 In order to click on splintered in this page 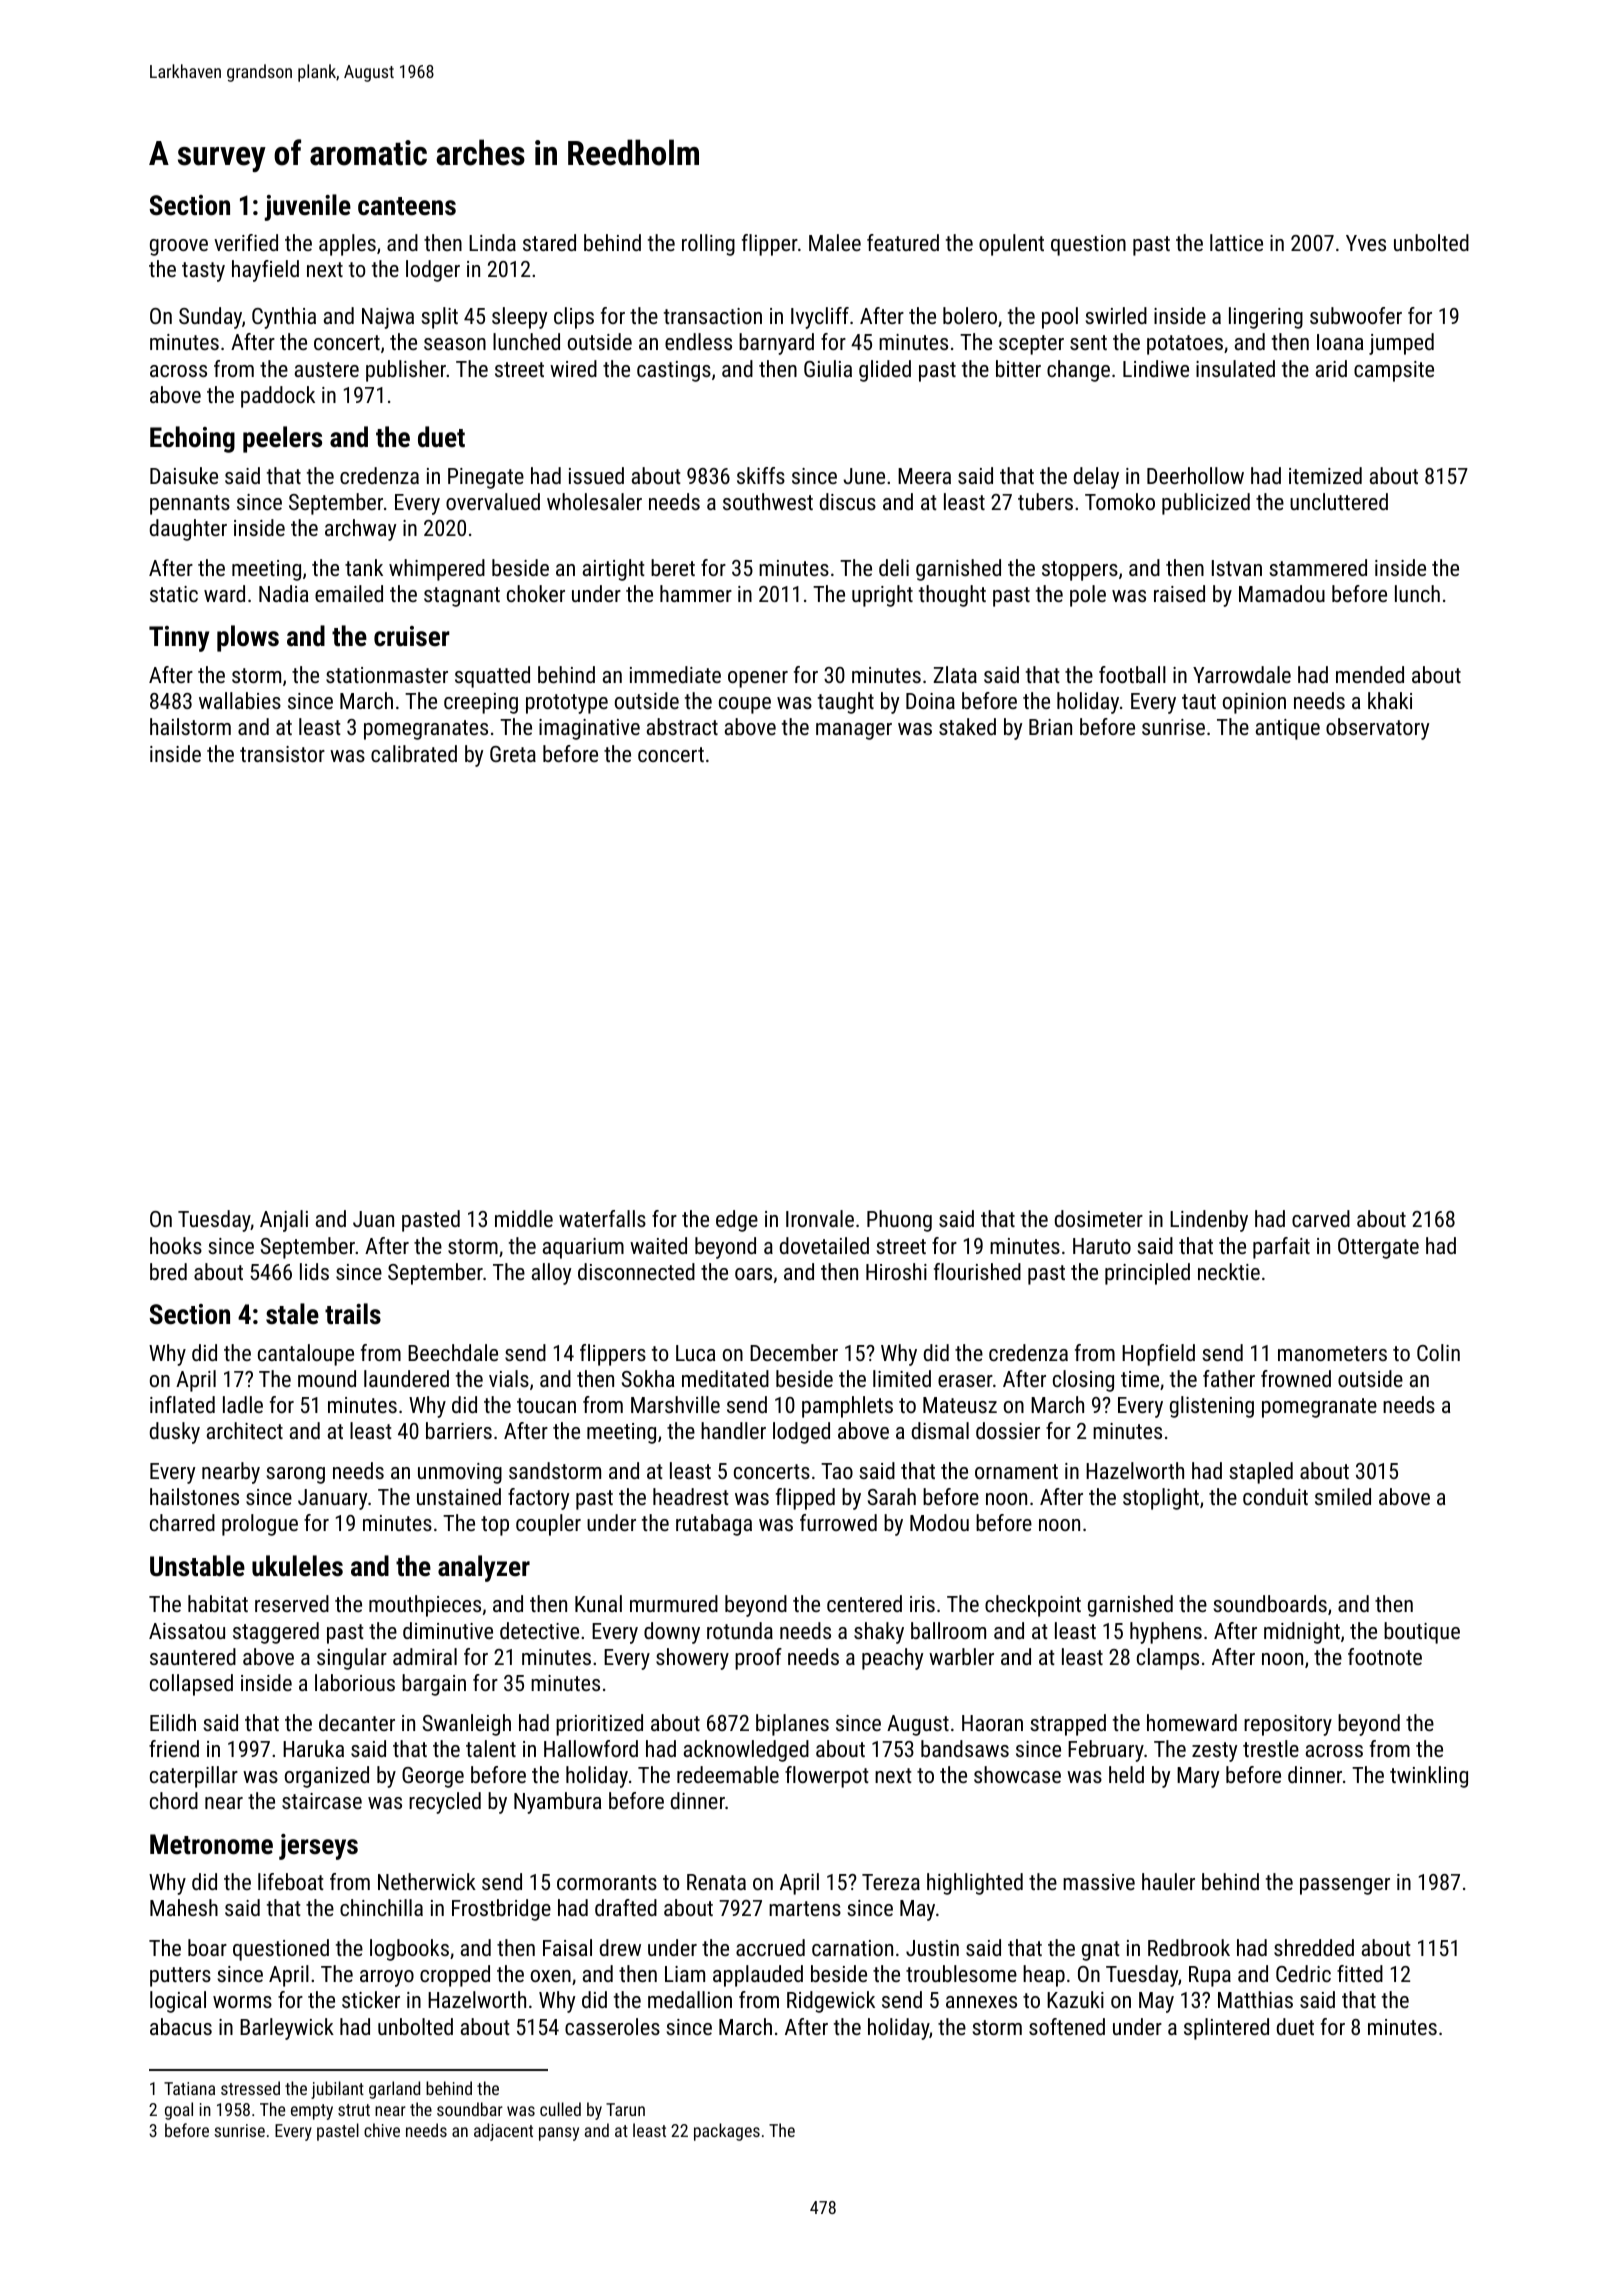, I will do `click(1226, 2029)`.
